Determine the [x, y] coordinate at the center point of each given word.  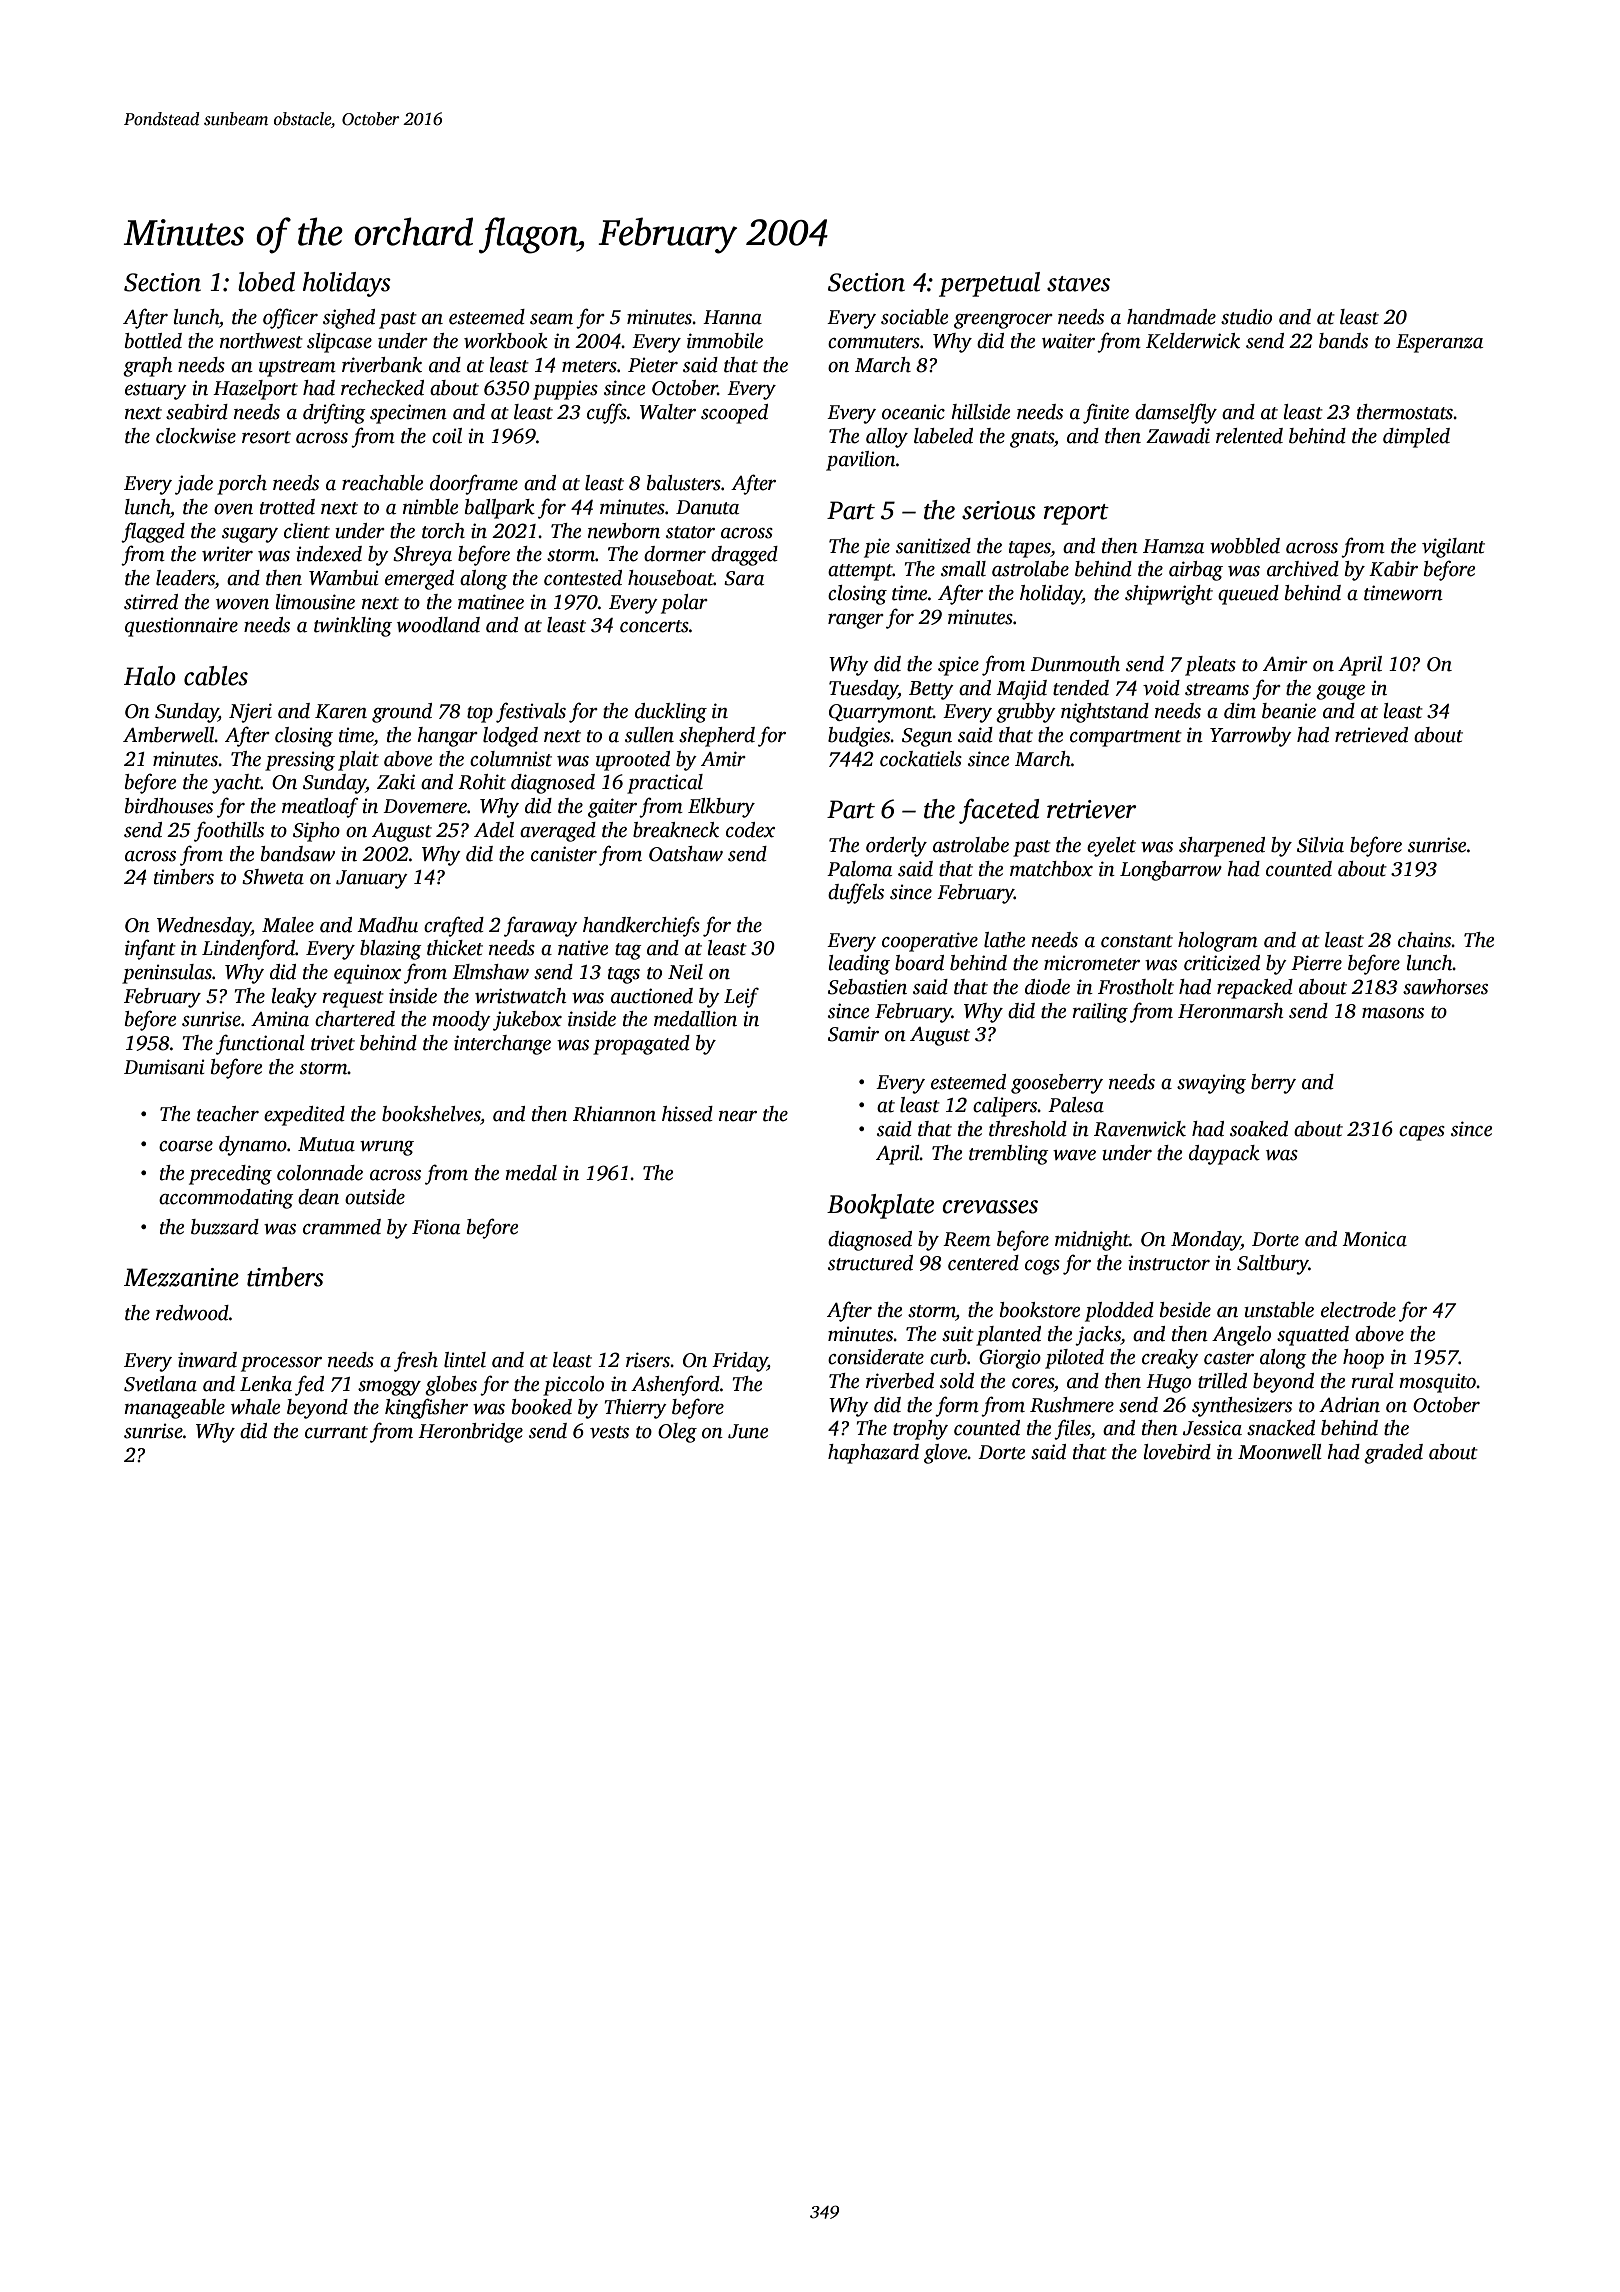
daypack [1224, 1155]
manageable [174, 1409]
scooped [734, 414]
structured [870, 1263]
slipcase [339, 343]
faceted [999, 811]
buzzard [225, 1227]
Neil [685, 972]
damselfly [1176, 413]
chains [1425, 940]
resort [266, 437]
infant [150, 949]
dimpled [1416, 438]
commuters [874, 342]
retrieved [1371, 735]
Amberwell [169, 735]
